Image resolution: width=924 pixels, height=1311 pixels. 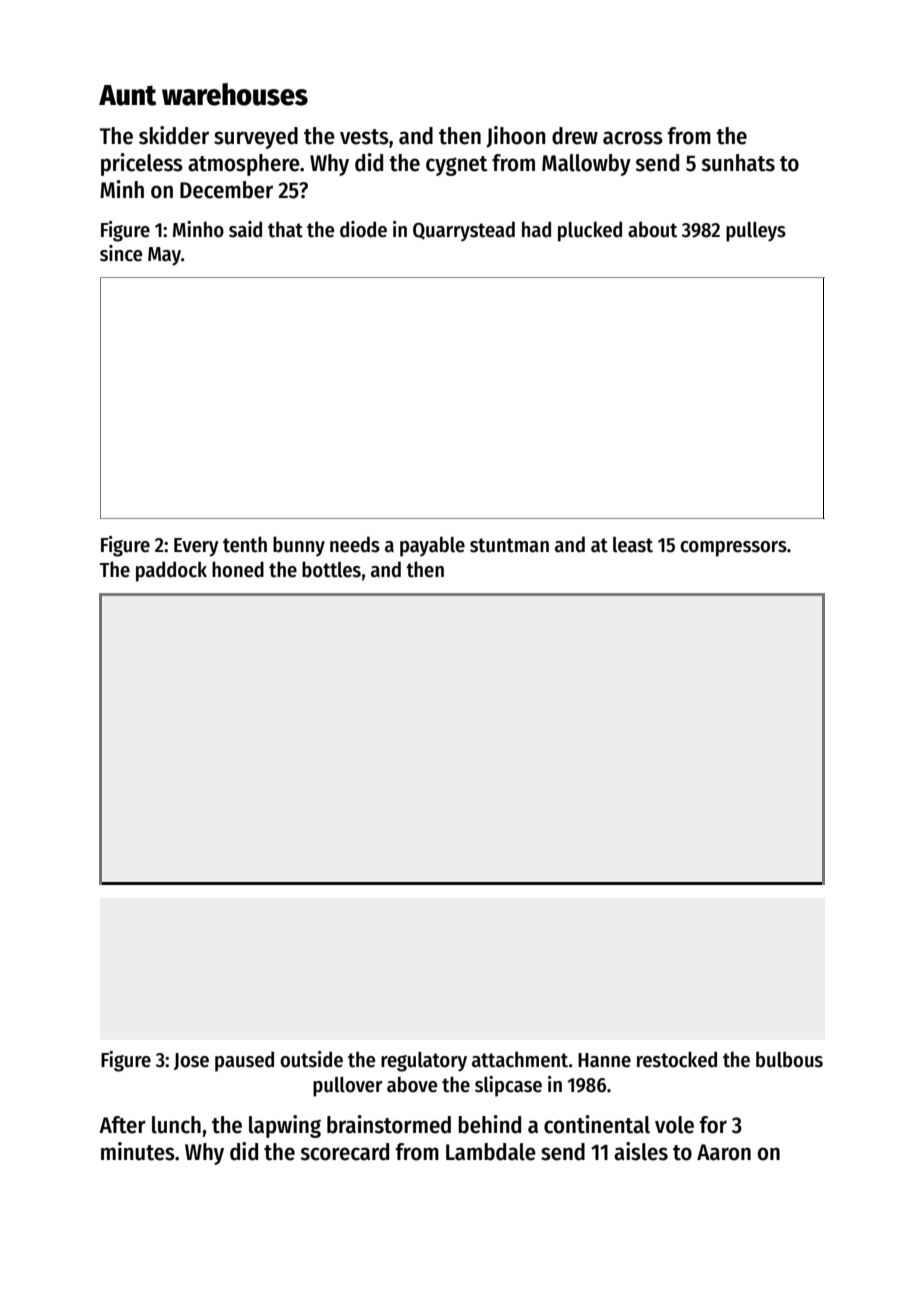 What do you see at coordinates (331, 569) in the screenshot?
I see `bottles` at bounding box center [331, 569].
